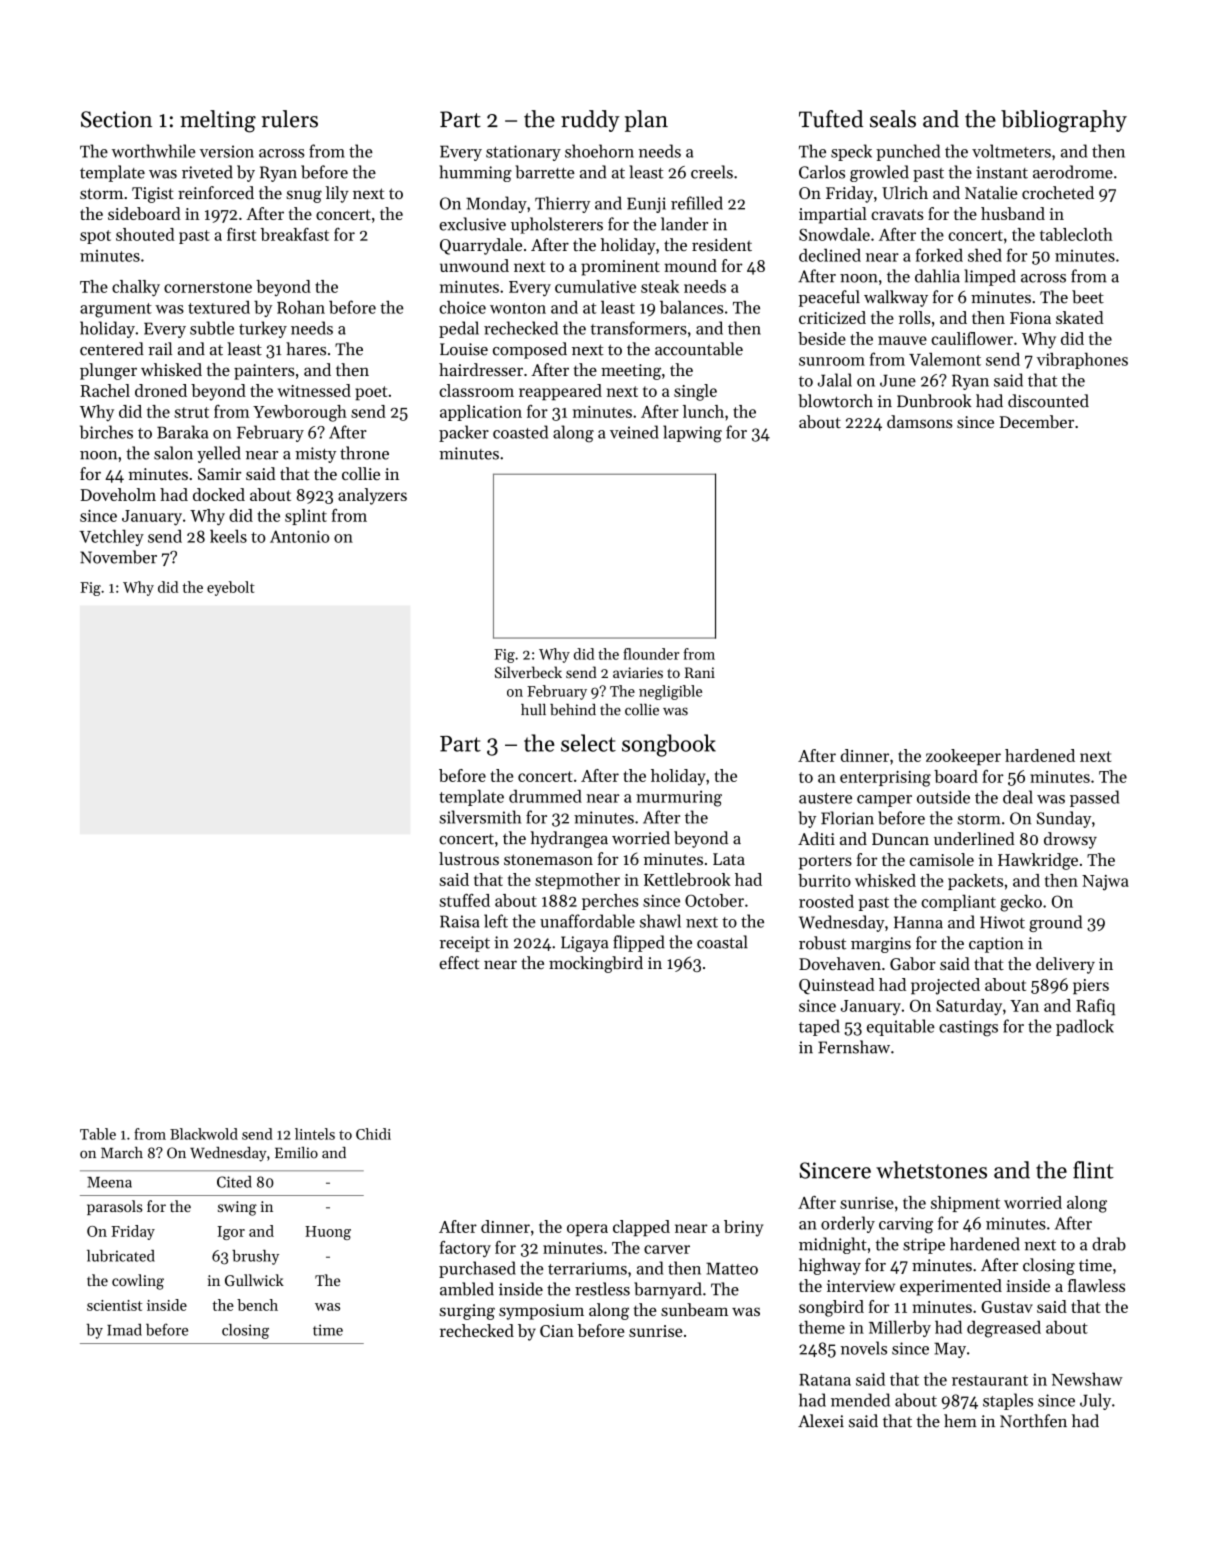  What do you see at coordinates (545, 172) in the screenshot?
I see `barrette` at bounding box center [545, 172].
